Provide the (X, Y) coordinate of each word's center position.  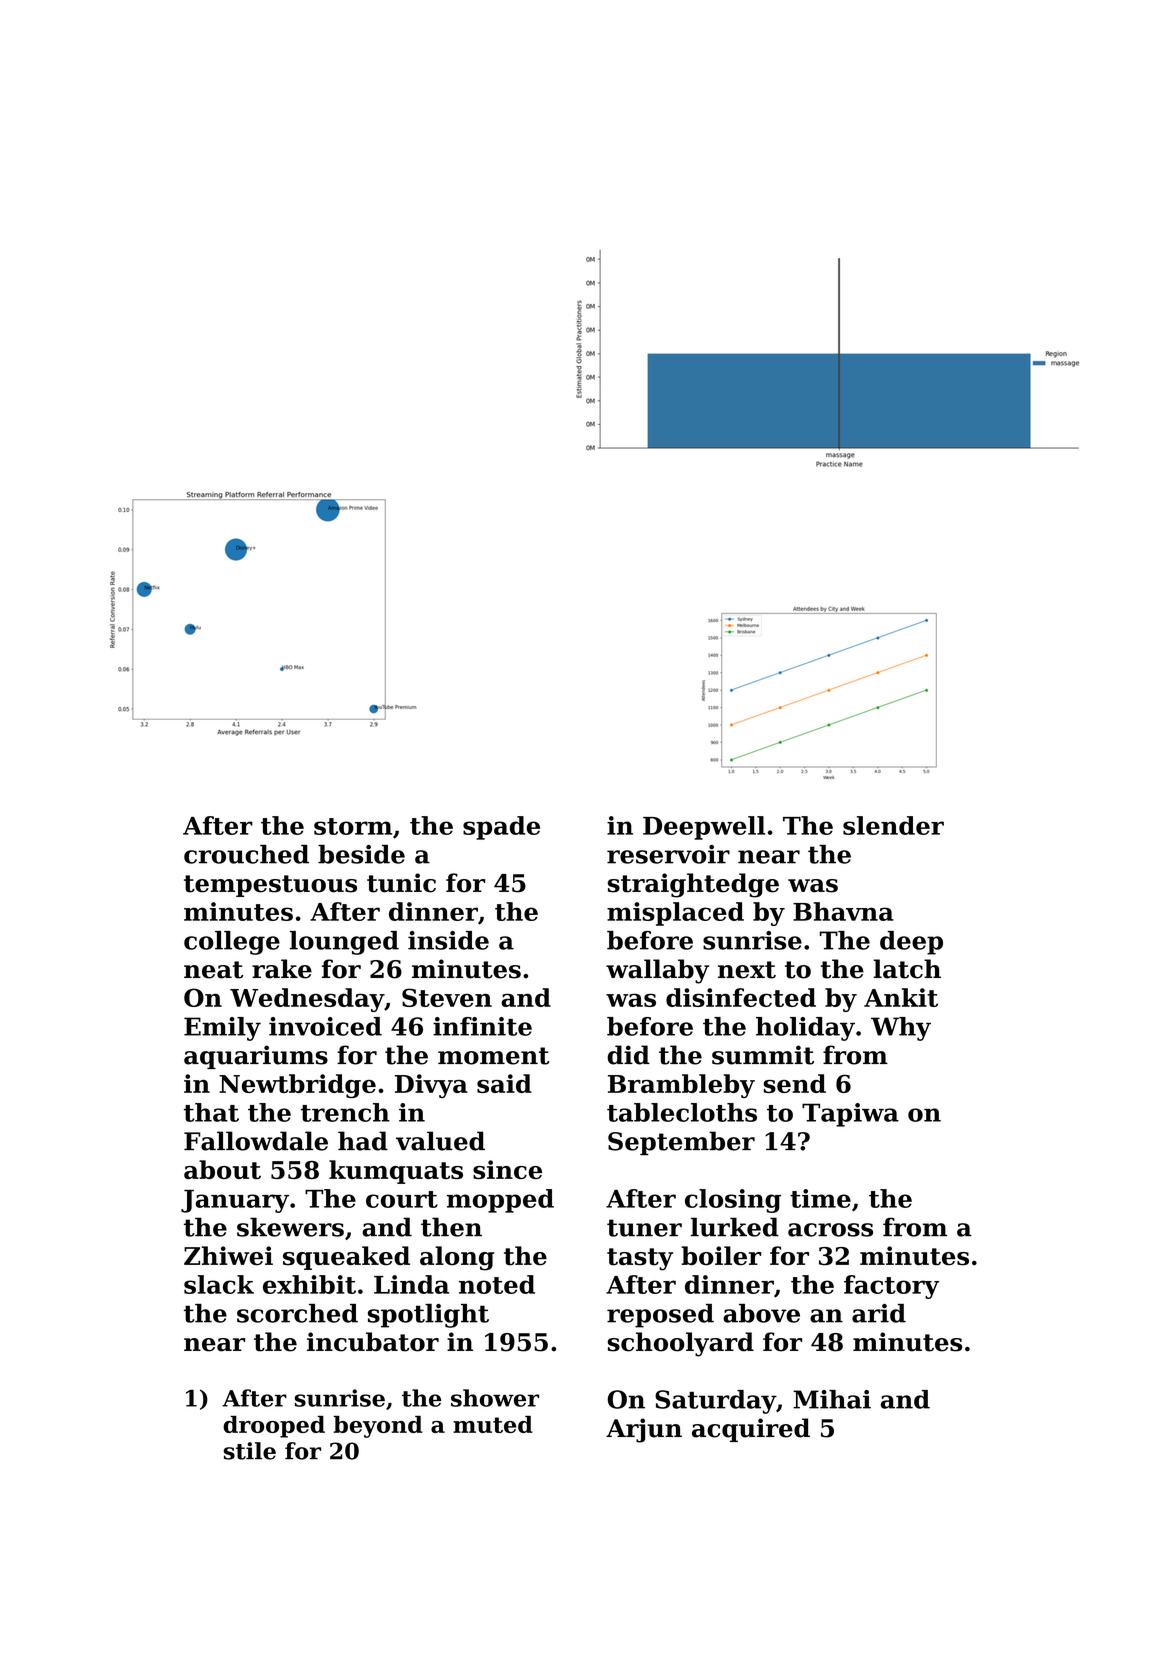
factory (891, 1287)
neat (213, 970)
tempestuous (270, 886)
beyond (378, 1427)
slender (893, 825)
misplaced (675, 914)
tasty (640, 1259)
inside (448, 940)
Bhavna (843, 911)
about (222, 1169)
